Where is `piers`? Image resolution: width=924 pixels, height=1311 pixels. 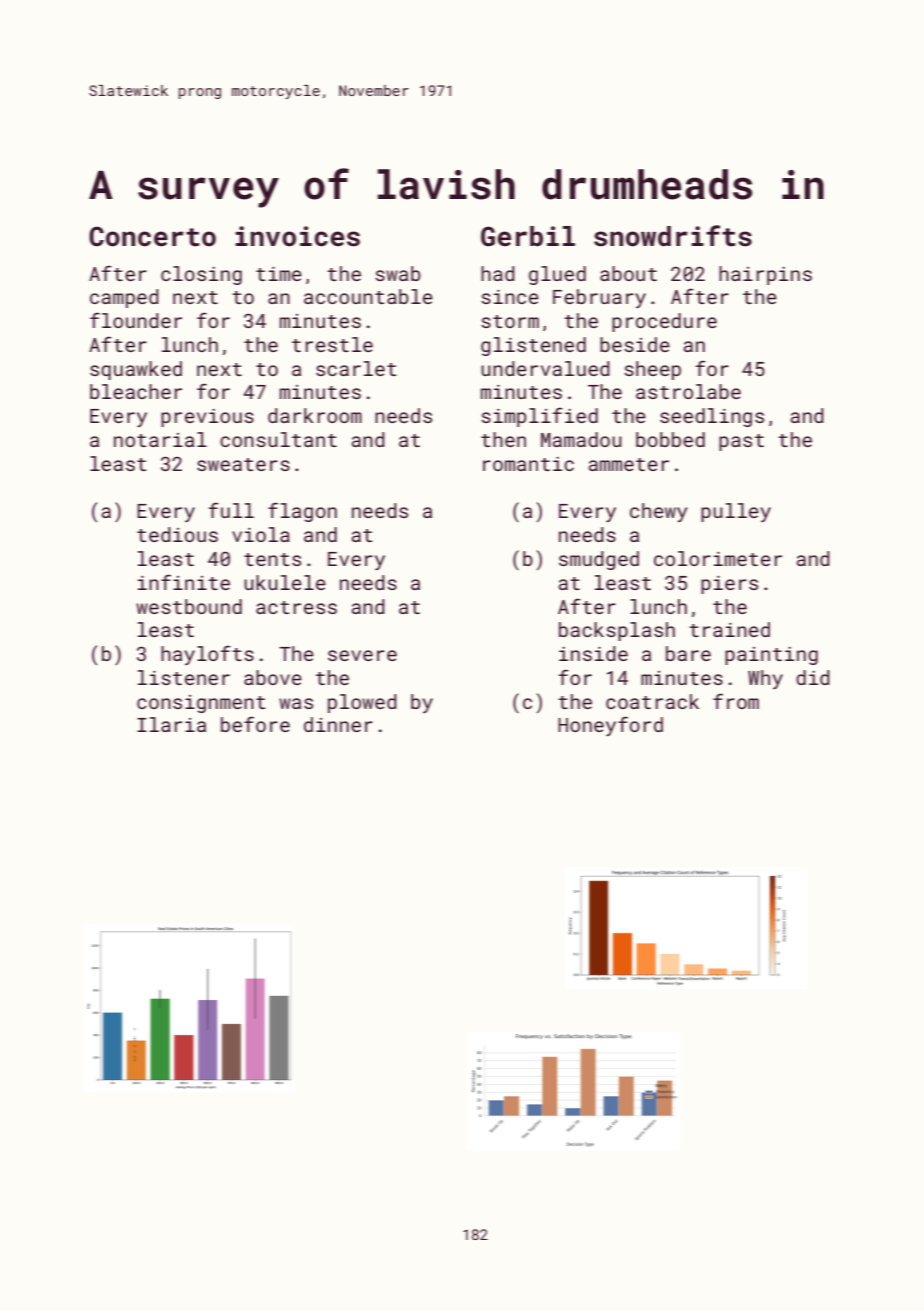 piers is located at coordinates (729, 585).
